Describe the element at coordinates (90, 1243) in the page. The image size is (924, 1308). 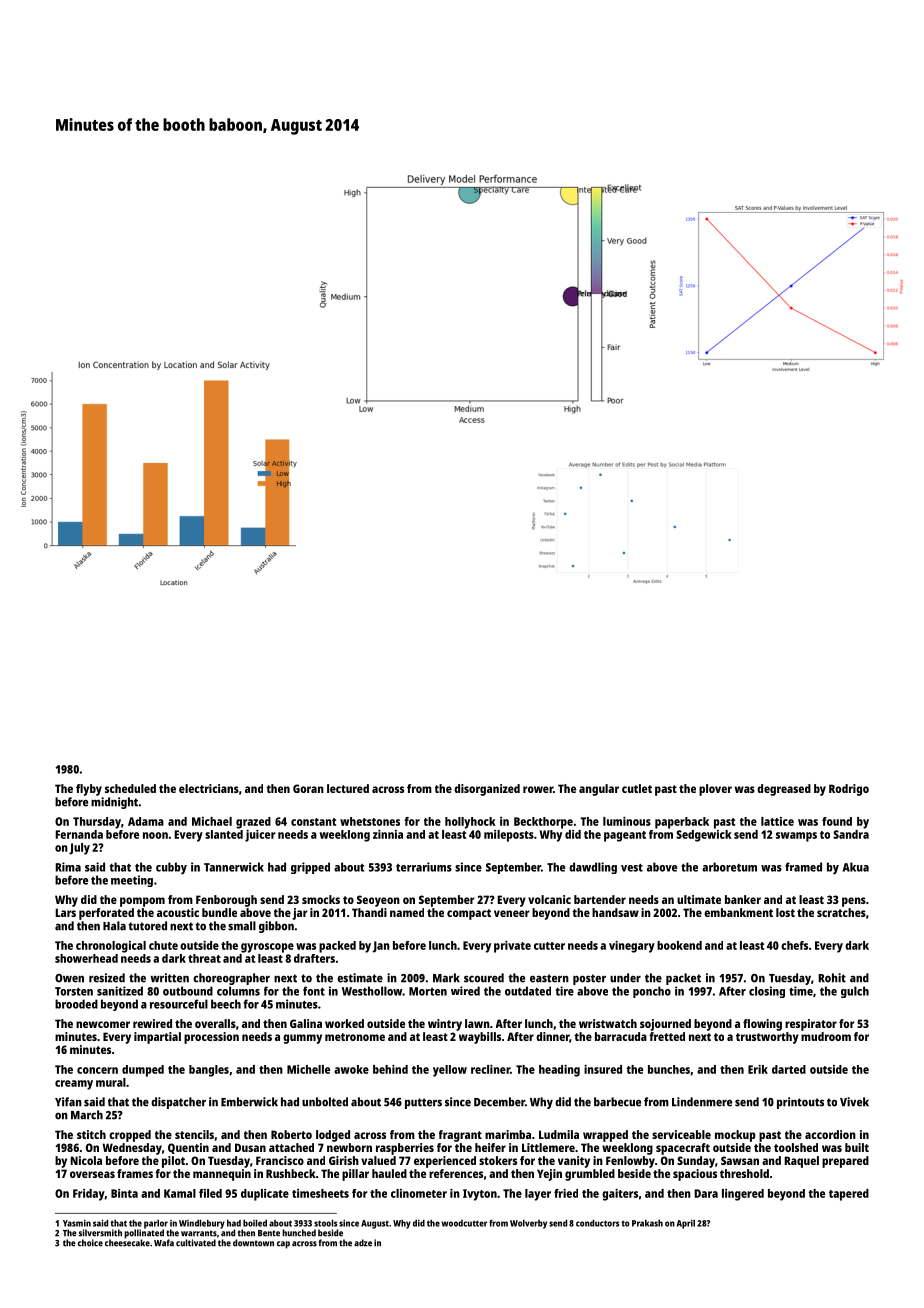
I see `choice` at that location.
